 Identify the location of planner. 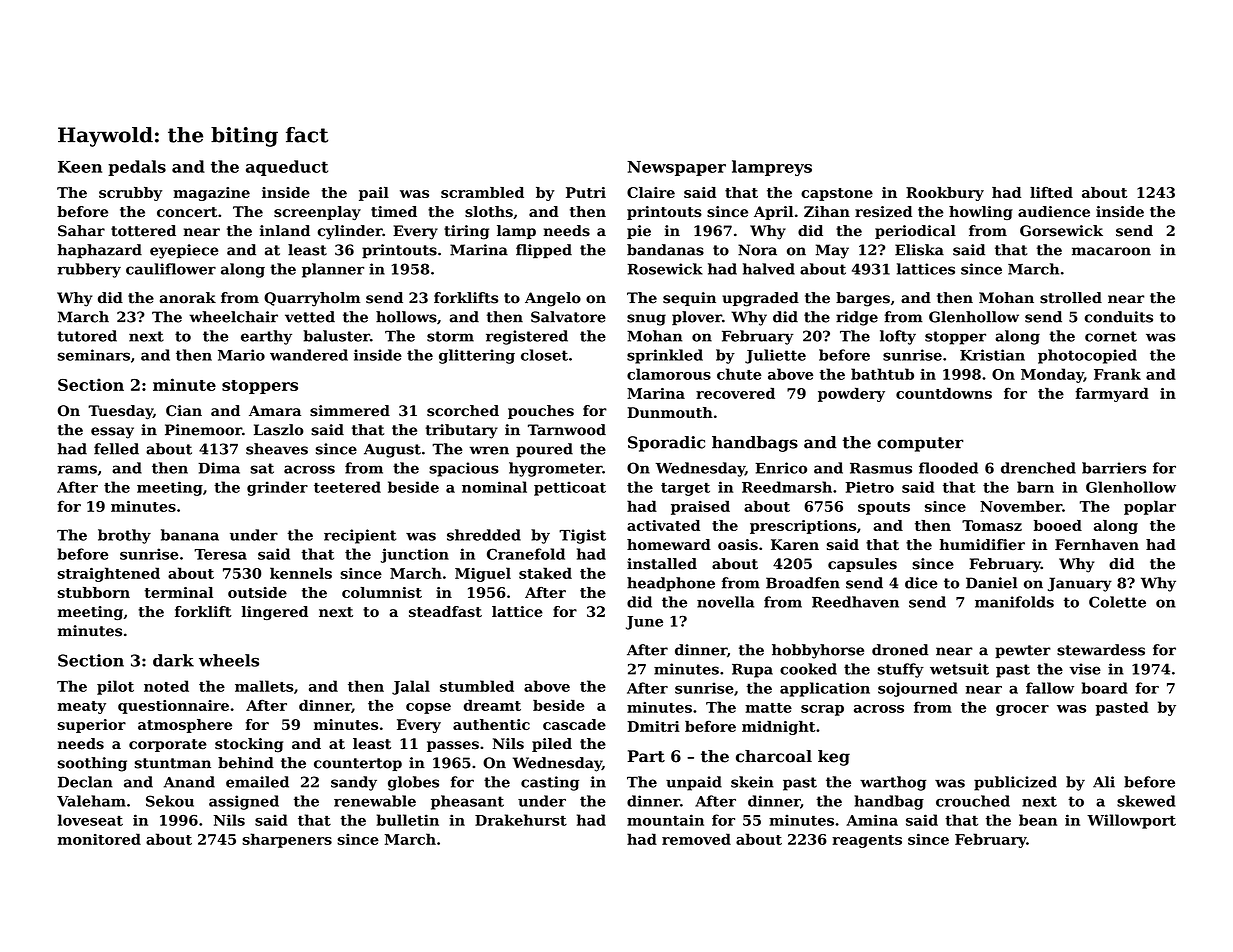
(333, 270).
